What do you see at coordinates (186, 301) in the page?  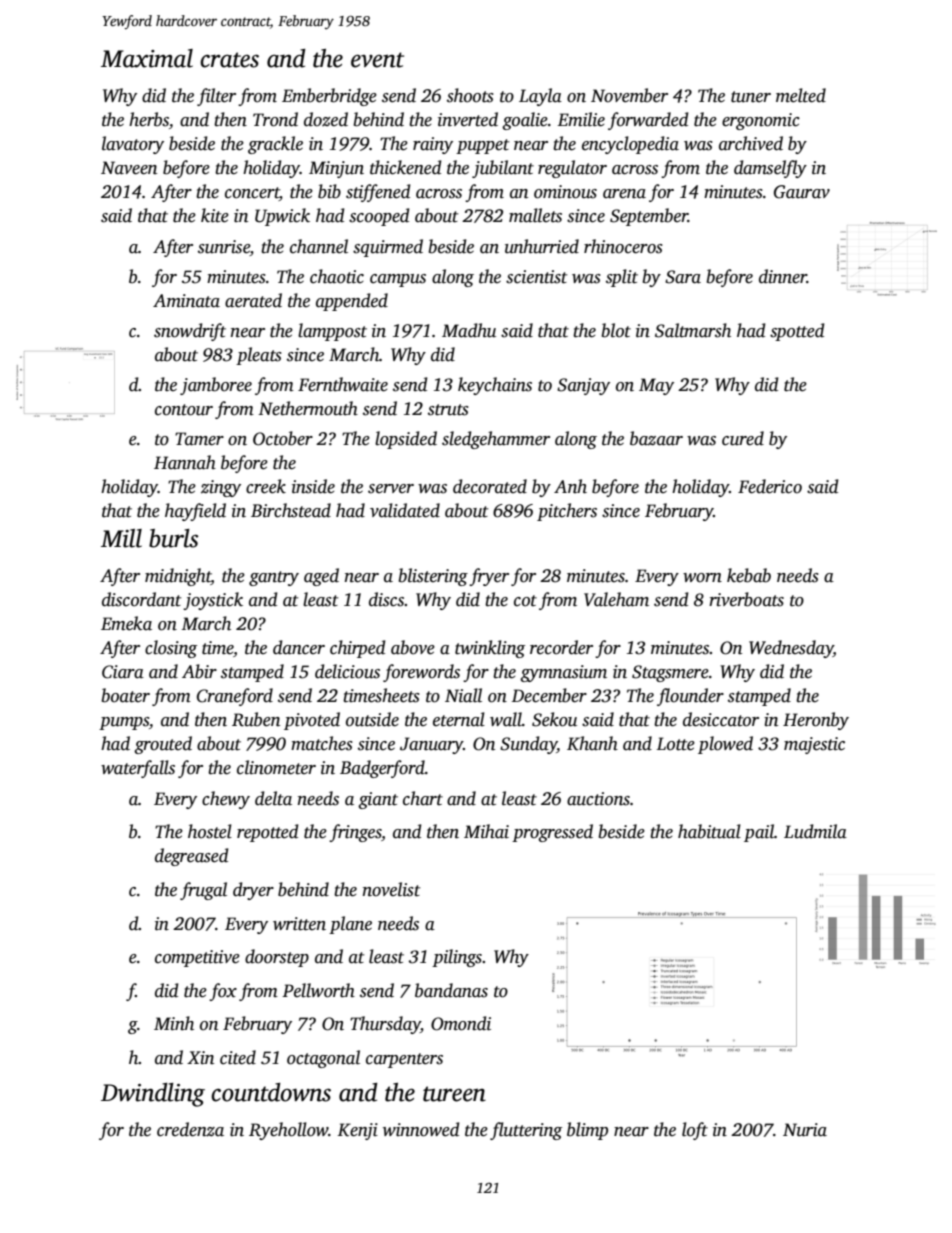 I see `Aminata` at bounding box center [186, 301].
